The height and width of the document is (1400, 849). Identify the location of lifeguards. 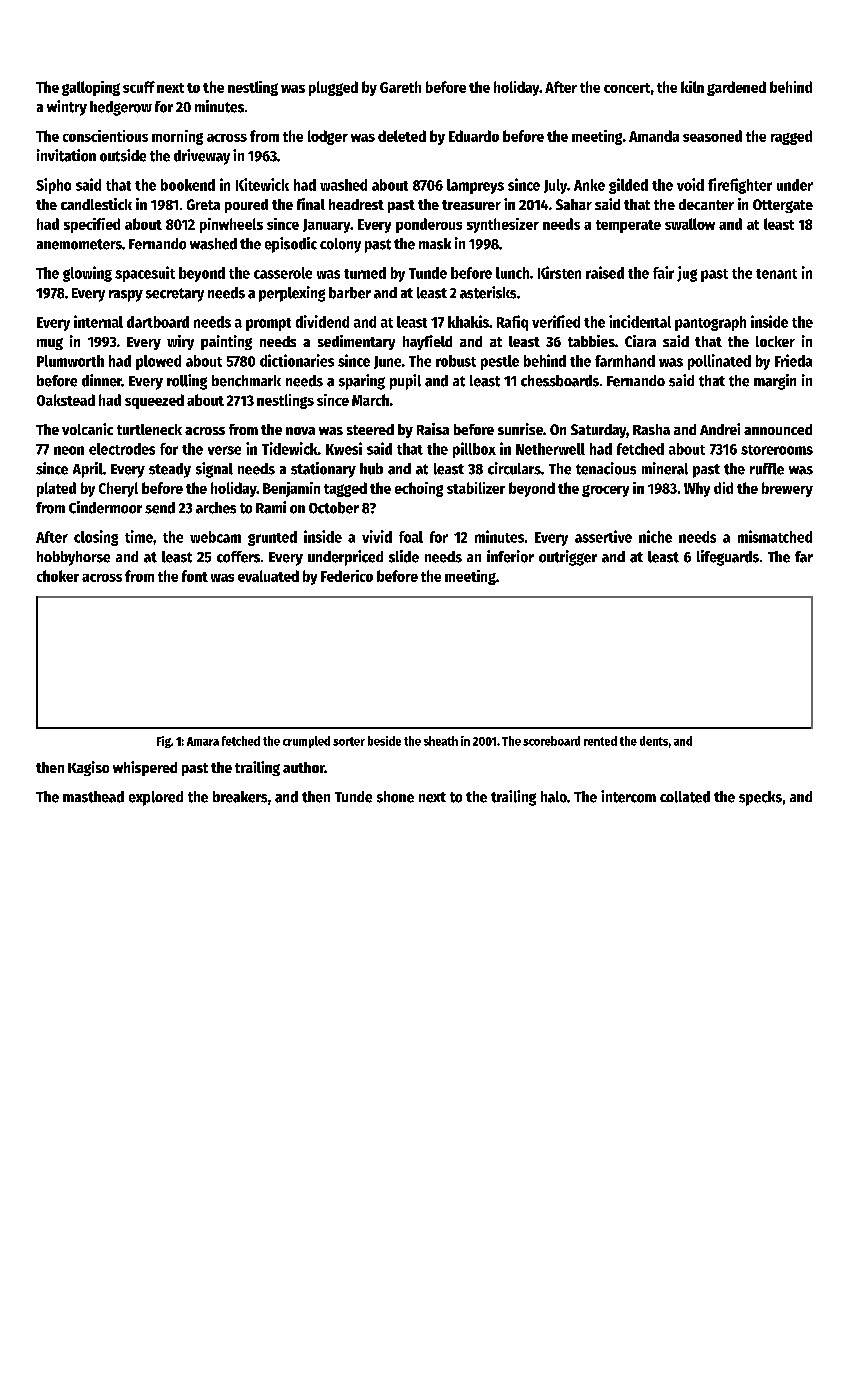
(728, 558).
